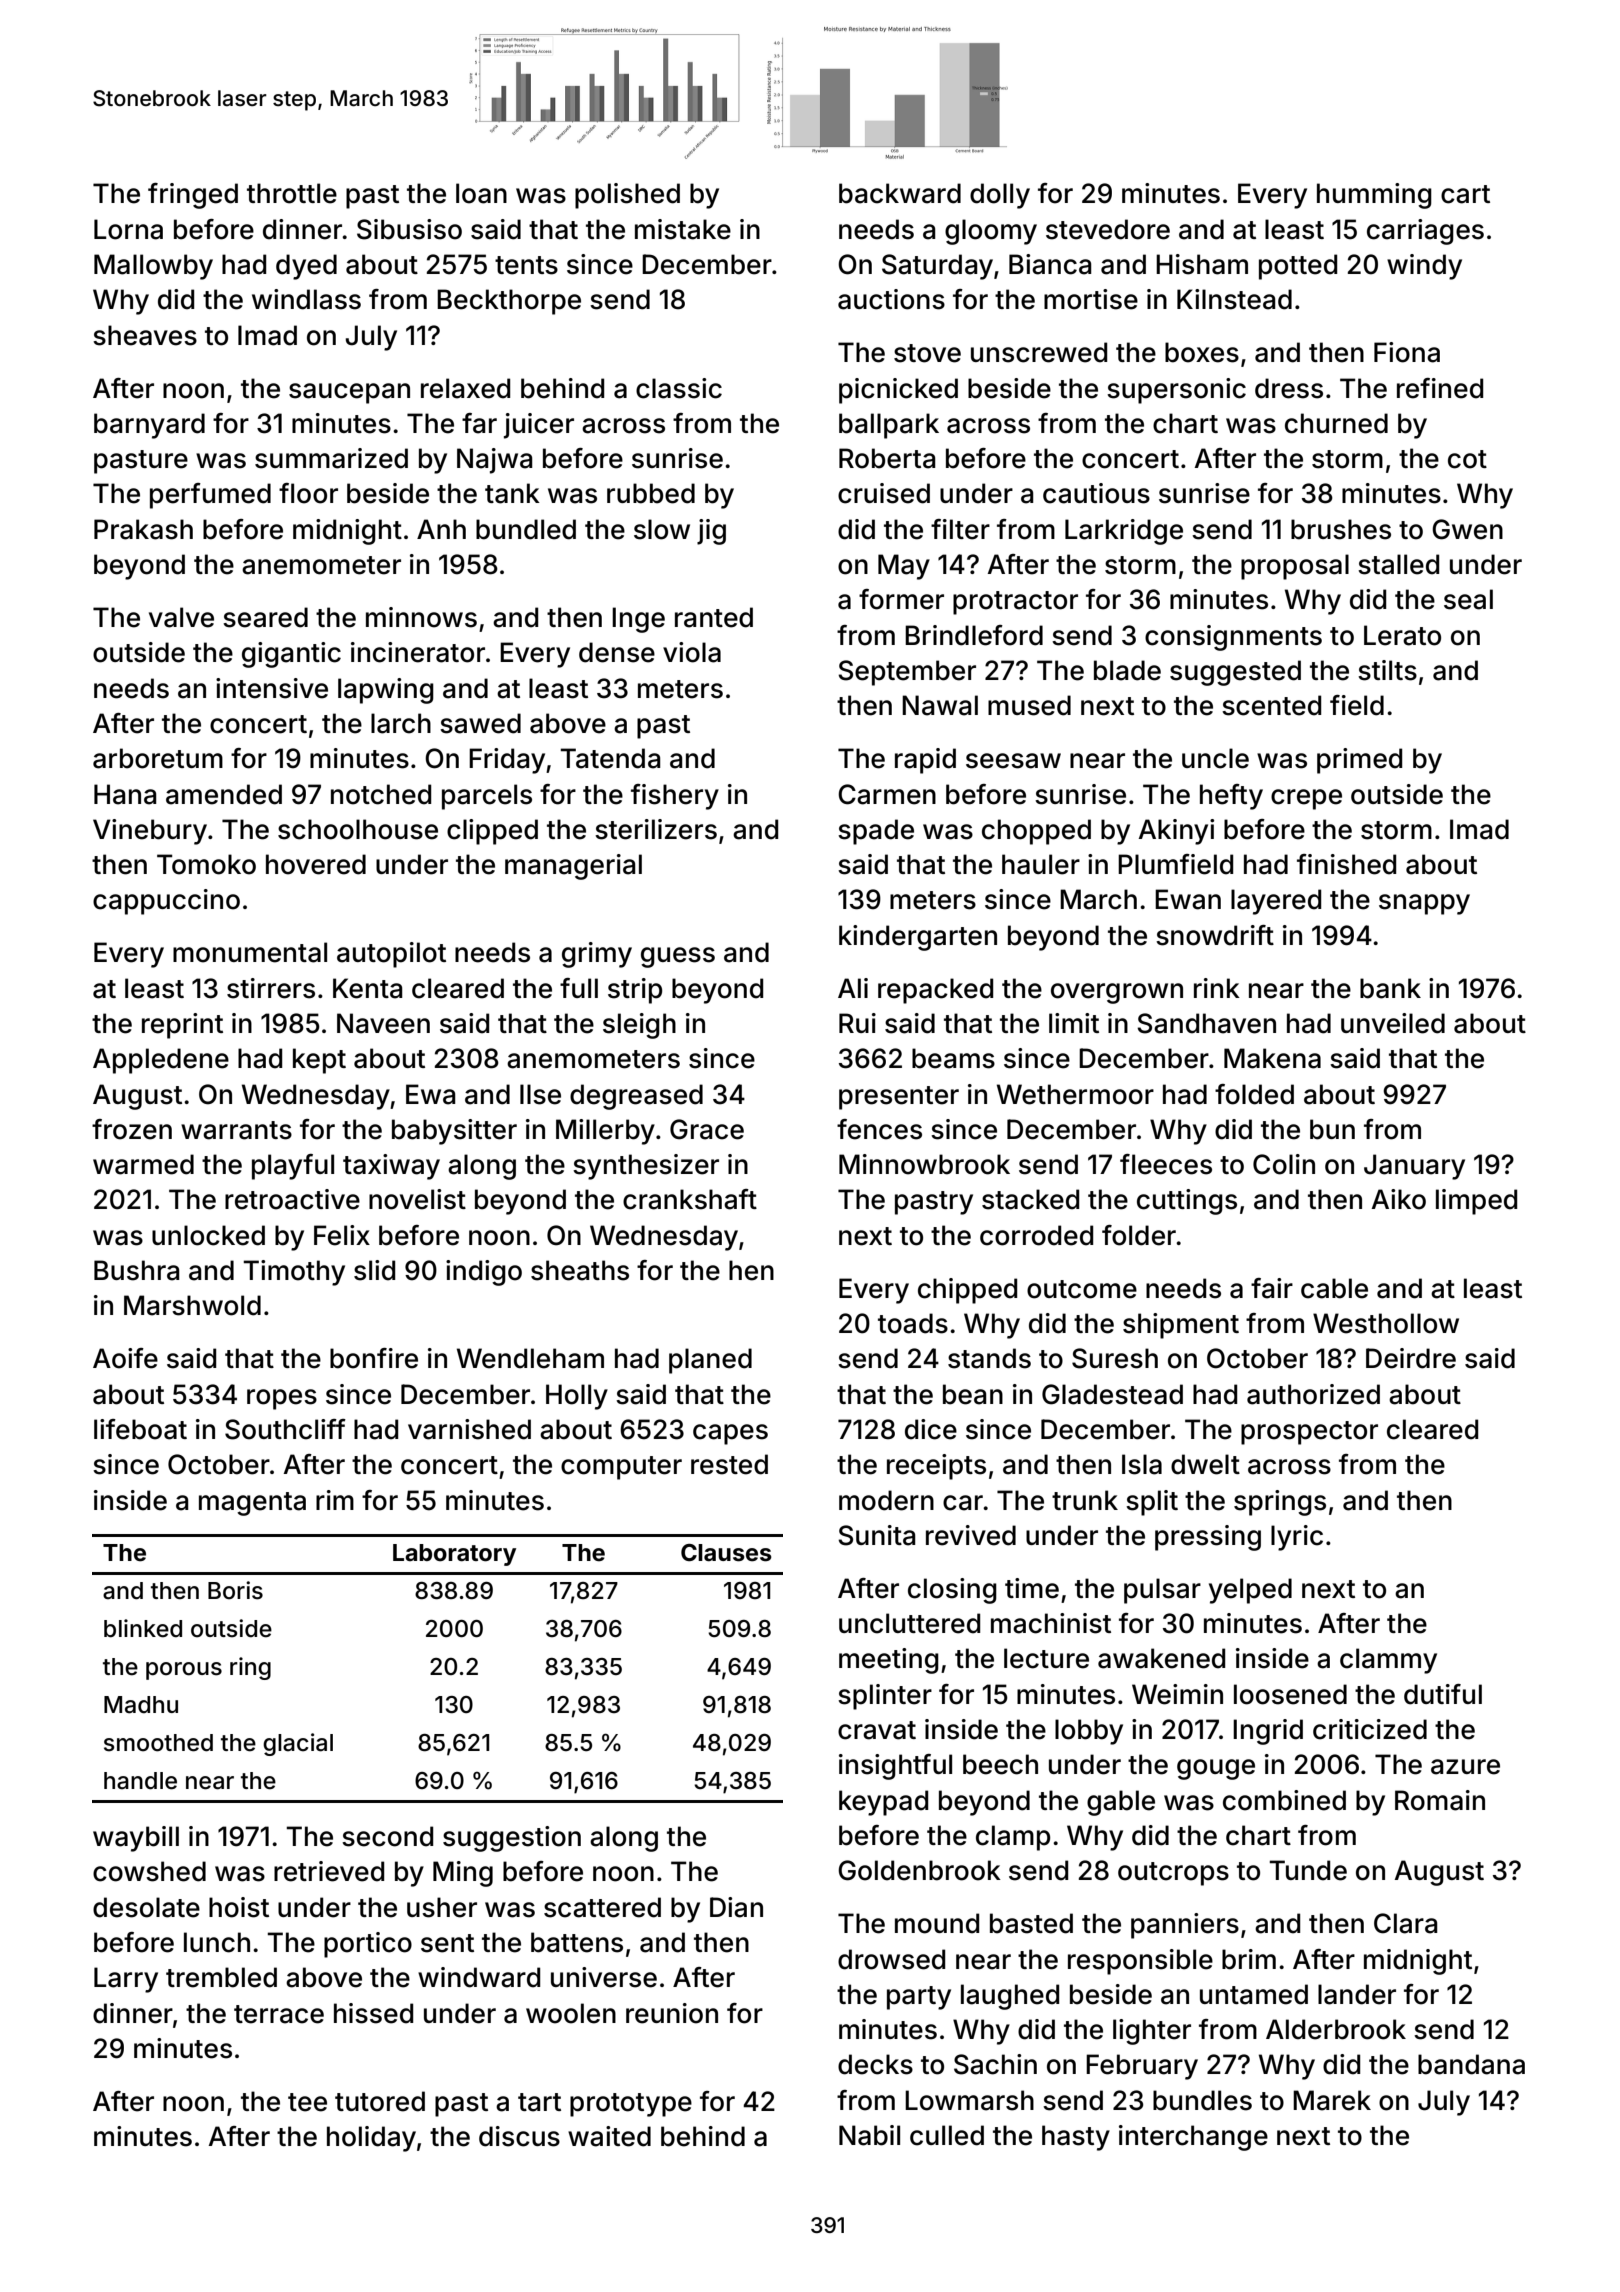 The image size is (1620, 2292). Describe the element at coordinates (1424, 904) in the page. I see `snappy` at that location.
